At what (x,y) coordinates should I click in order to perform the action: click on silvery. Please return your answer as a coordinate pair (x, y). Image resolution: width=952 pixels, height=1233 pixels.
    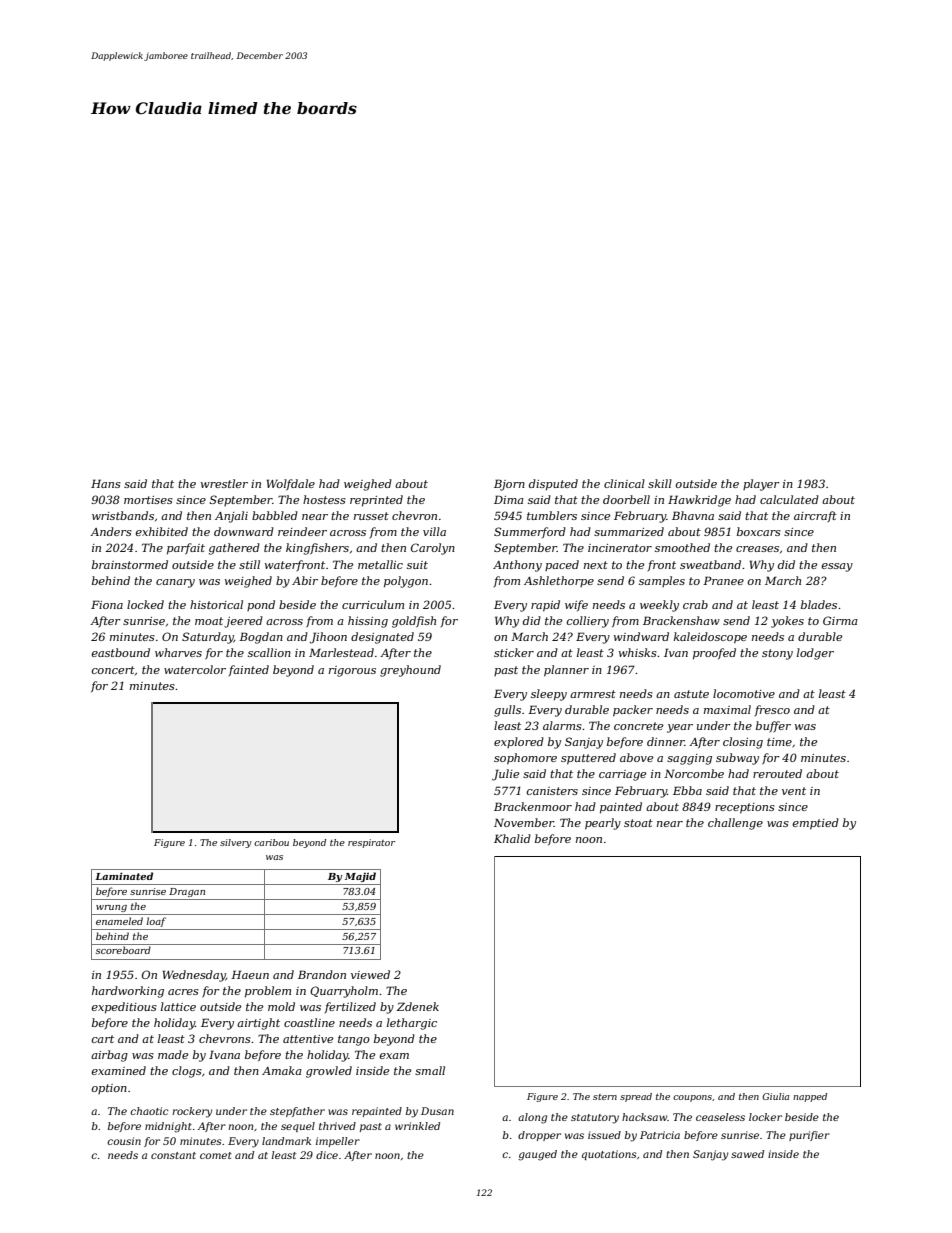
    Looking at the image, I should click on (235, 843).
